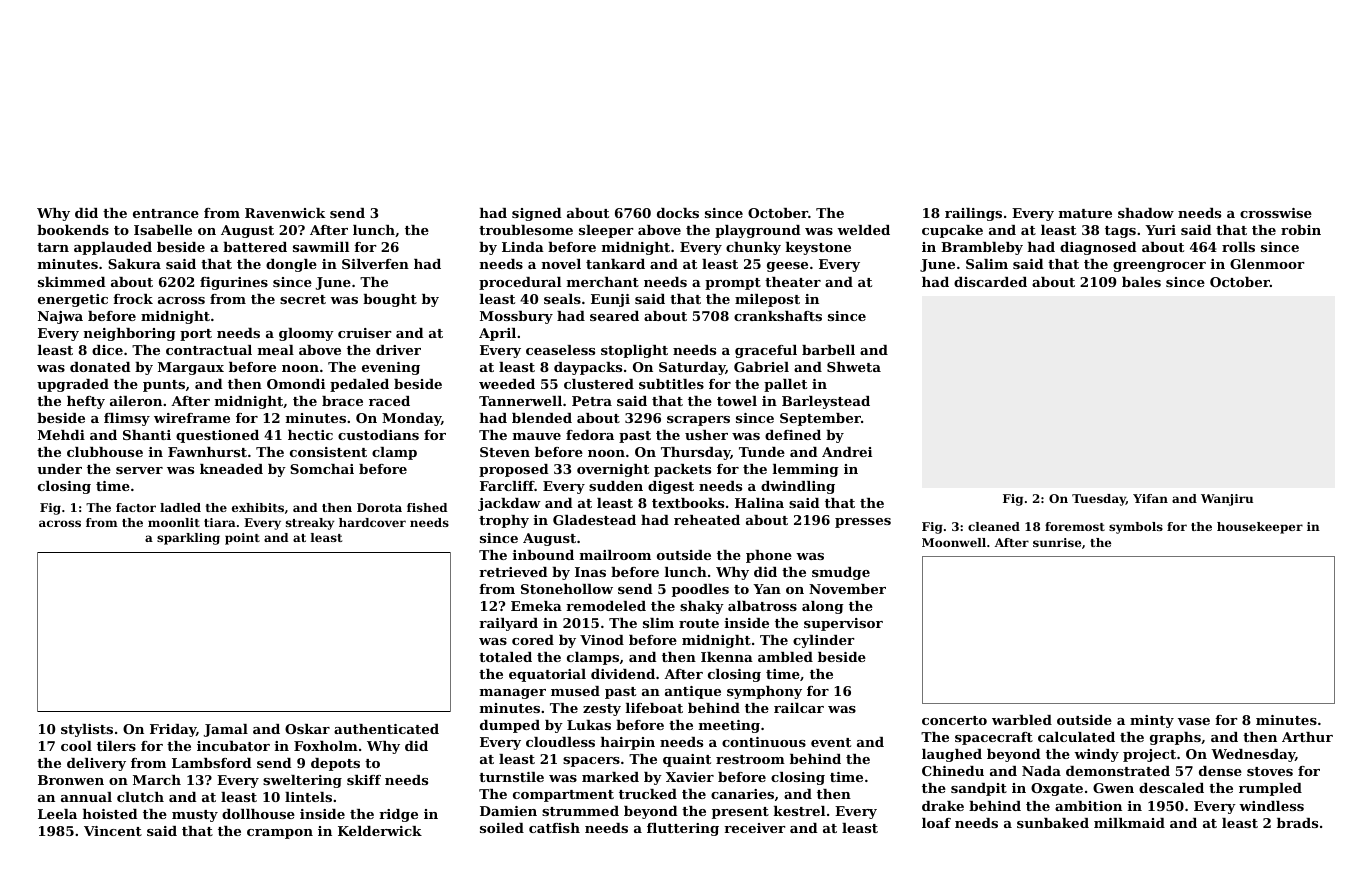 This screenshot has width=1372, height=887. I want to click on catfish, so click(554, 828).
